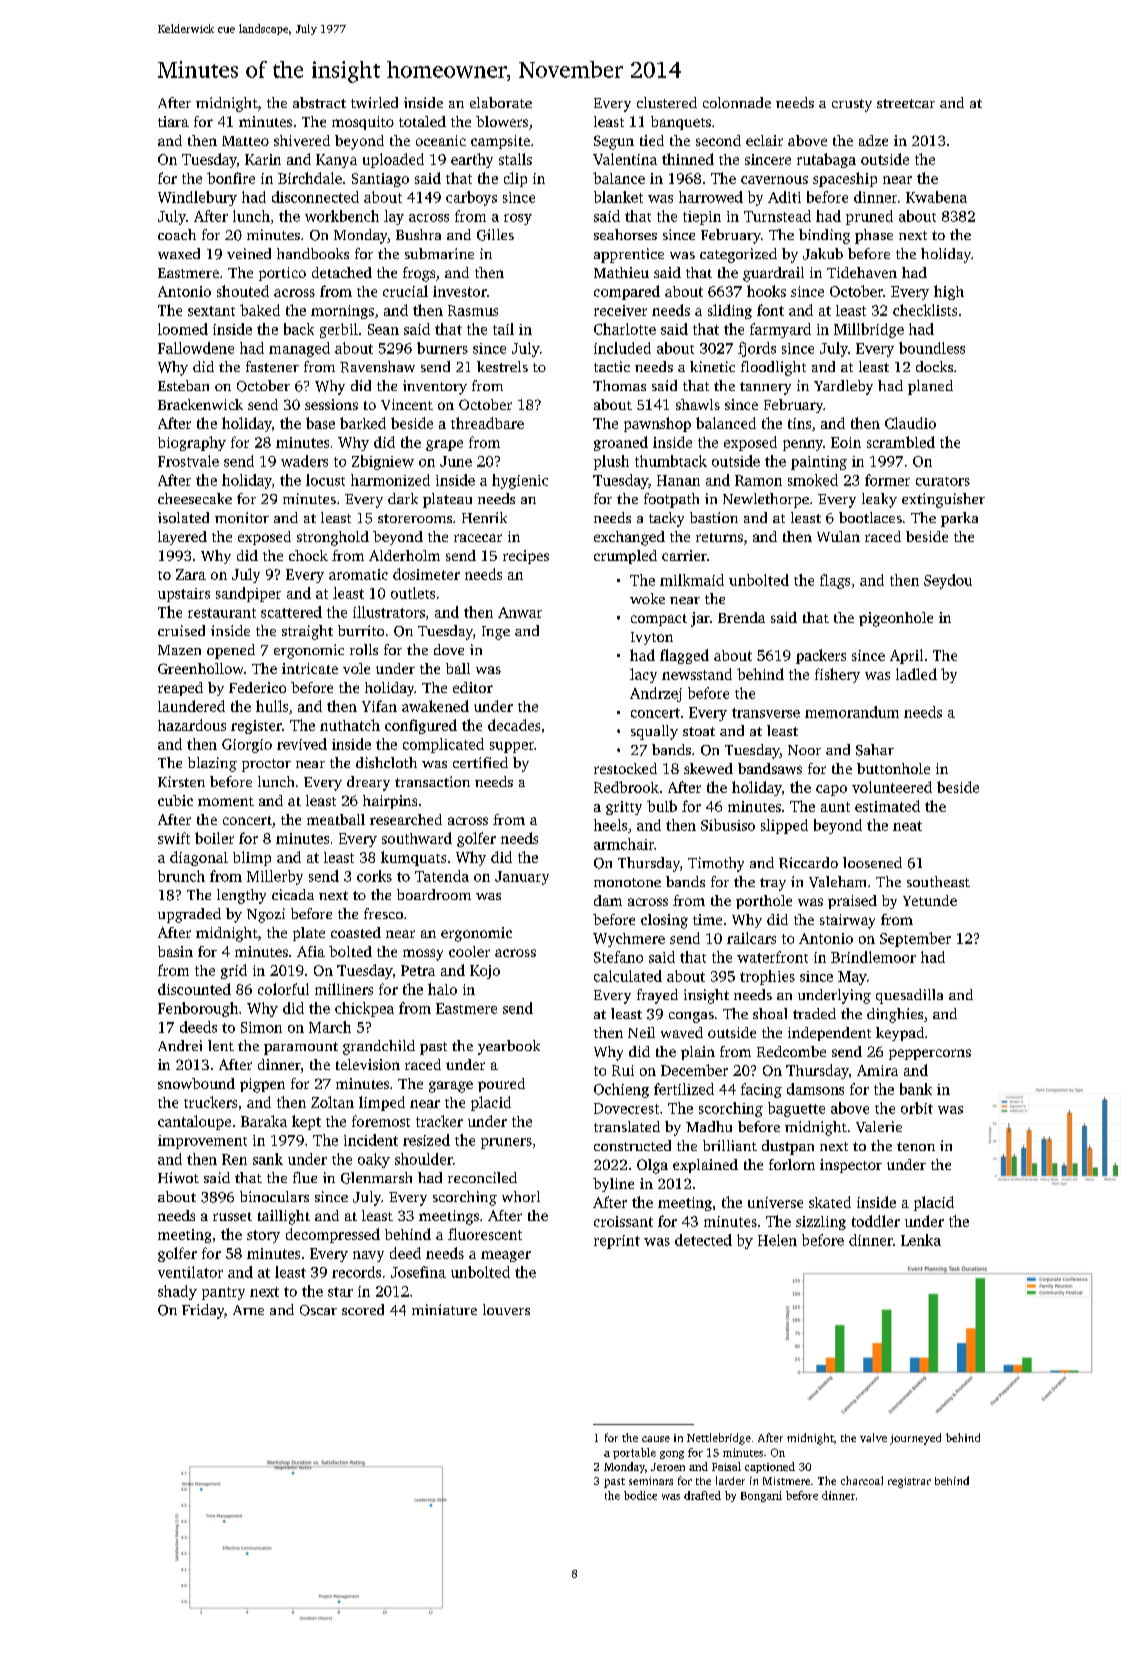 Image resolution: width=1143 pixels, height=1656 pixels. Describe the element at coordinates (248, 1310) in the screenshot. I see `Arne` at that location.
